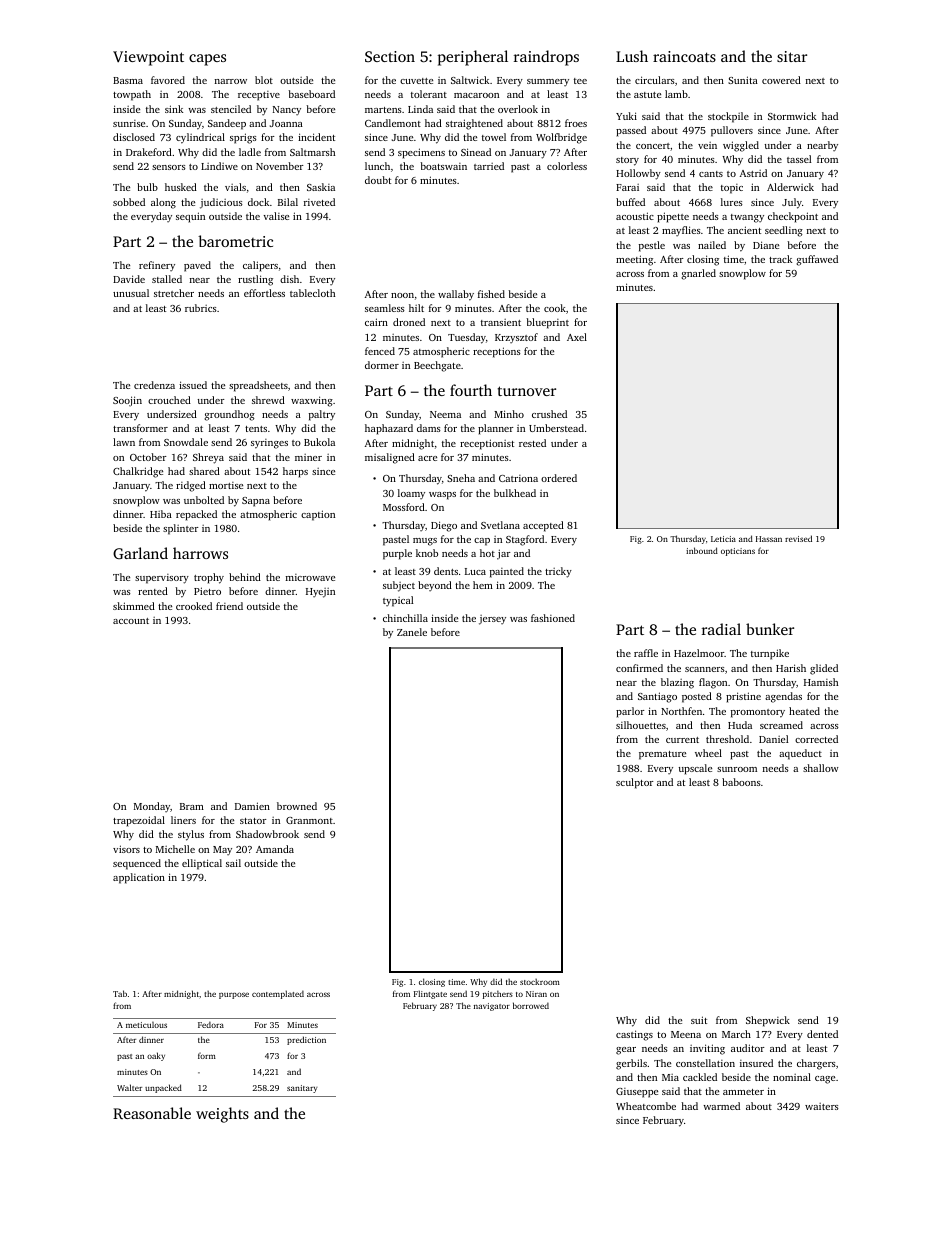 This screenshot has height=1233, width=952. What do you see at coordinates (632, 56) in the screenshot?
I see `Lush` at bounding box center [632, 56].
